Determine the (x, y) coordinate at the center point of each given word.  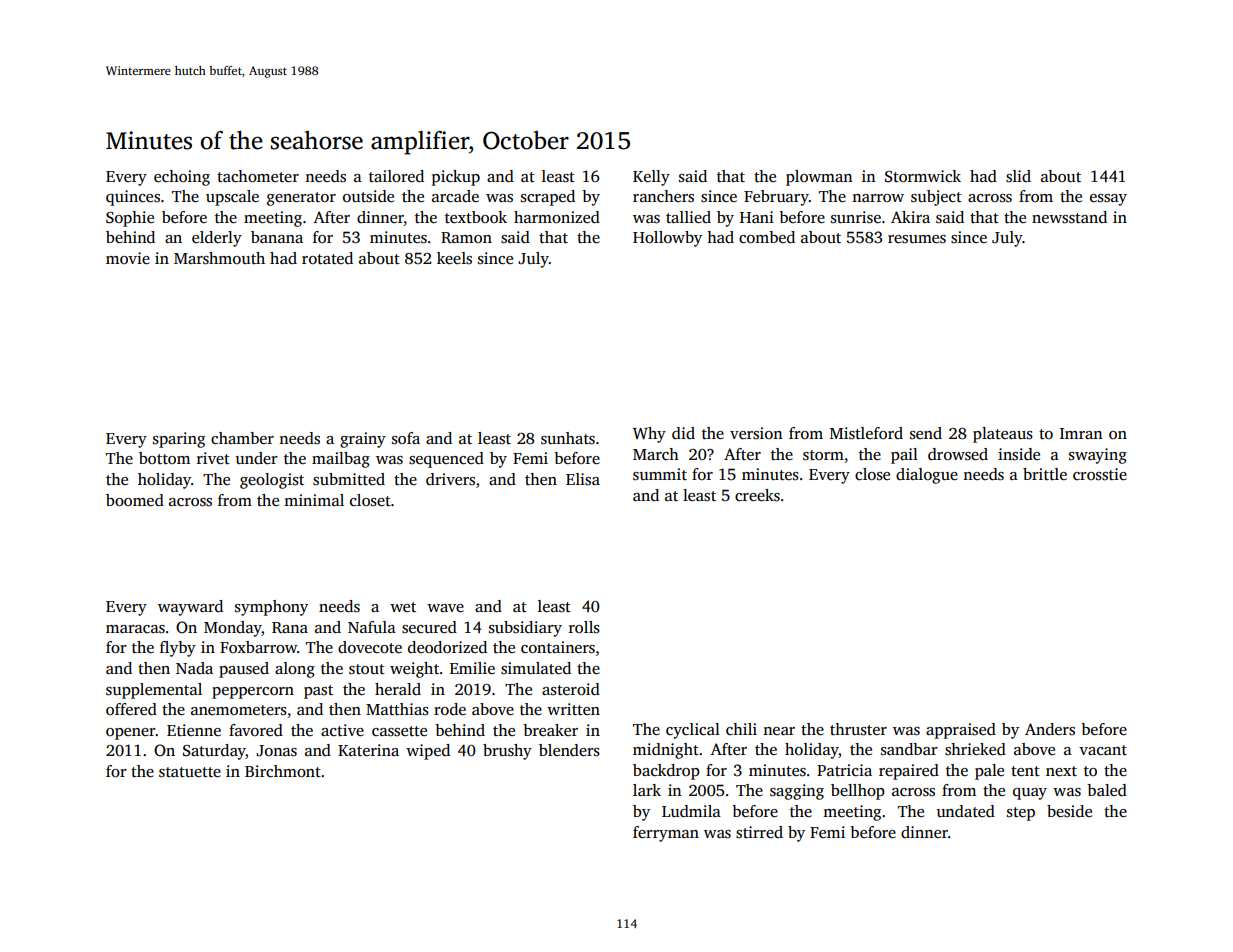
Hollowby (667, 239)
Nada (194, 668)
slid (1018, 176)
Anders (1050, 729)
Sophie (130, 219)
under (257, 458)
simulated (536, 668)
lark (647, 790)
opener (131, 734)
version (756, 433)
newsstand (1069, 217)
